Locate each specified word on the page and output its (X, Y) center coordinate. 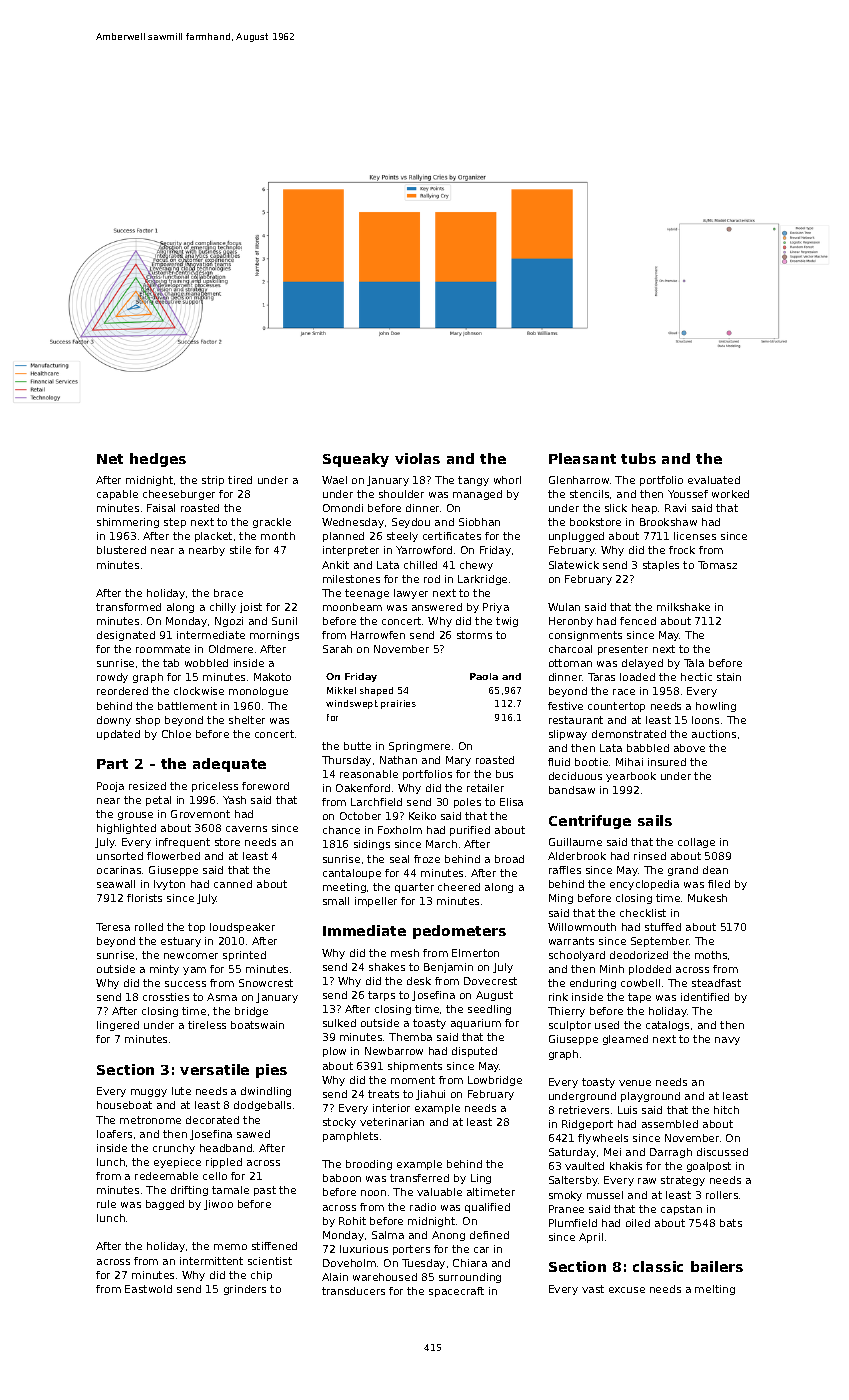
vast (593, 1289)
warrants (571, 941)
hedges (158, 460)
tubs (638, 458)
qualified (487, 1208)
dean (715, 870)
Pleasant (582, 458)
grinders (245, 1290)
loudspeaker (242, 928)
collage (696, 843)
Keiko (422, 816)
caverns (246, 829)
